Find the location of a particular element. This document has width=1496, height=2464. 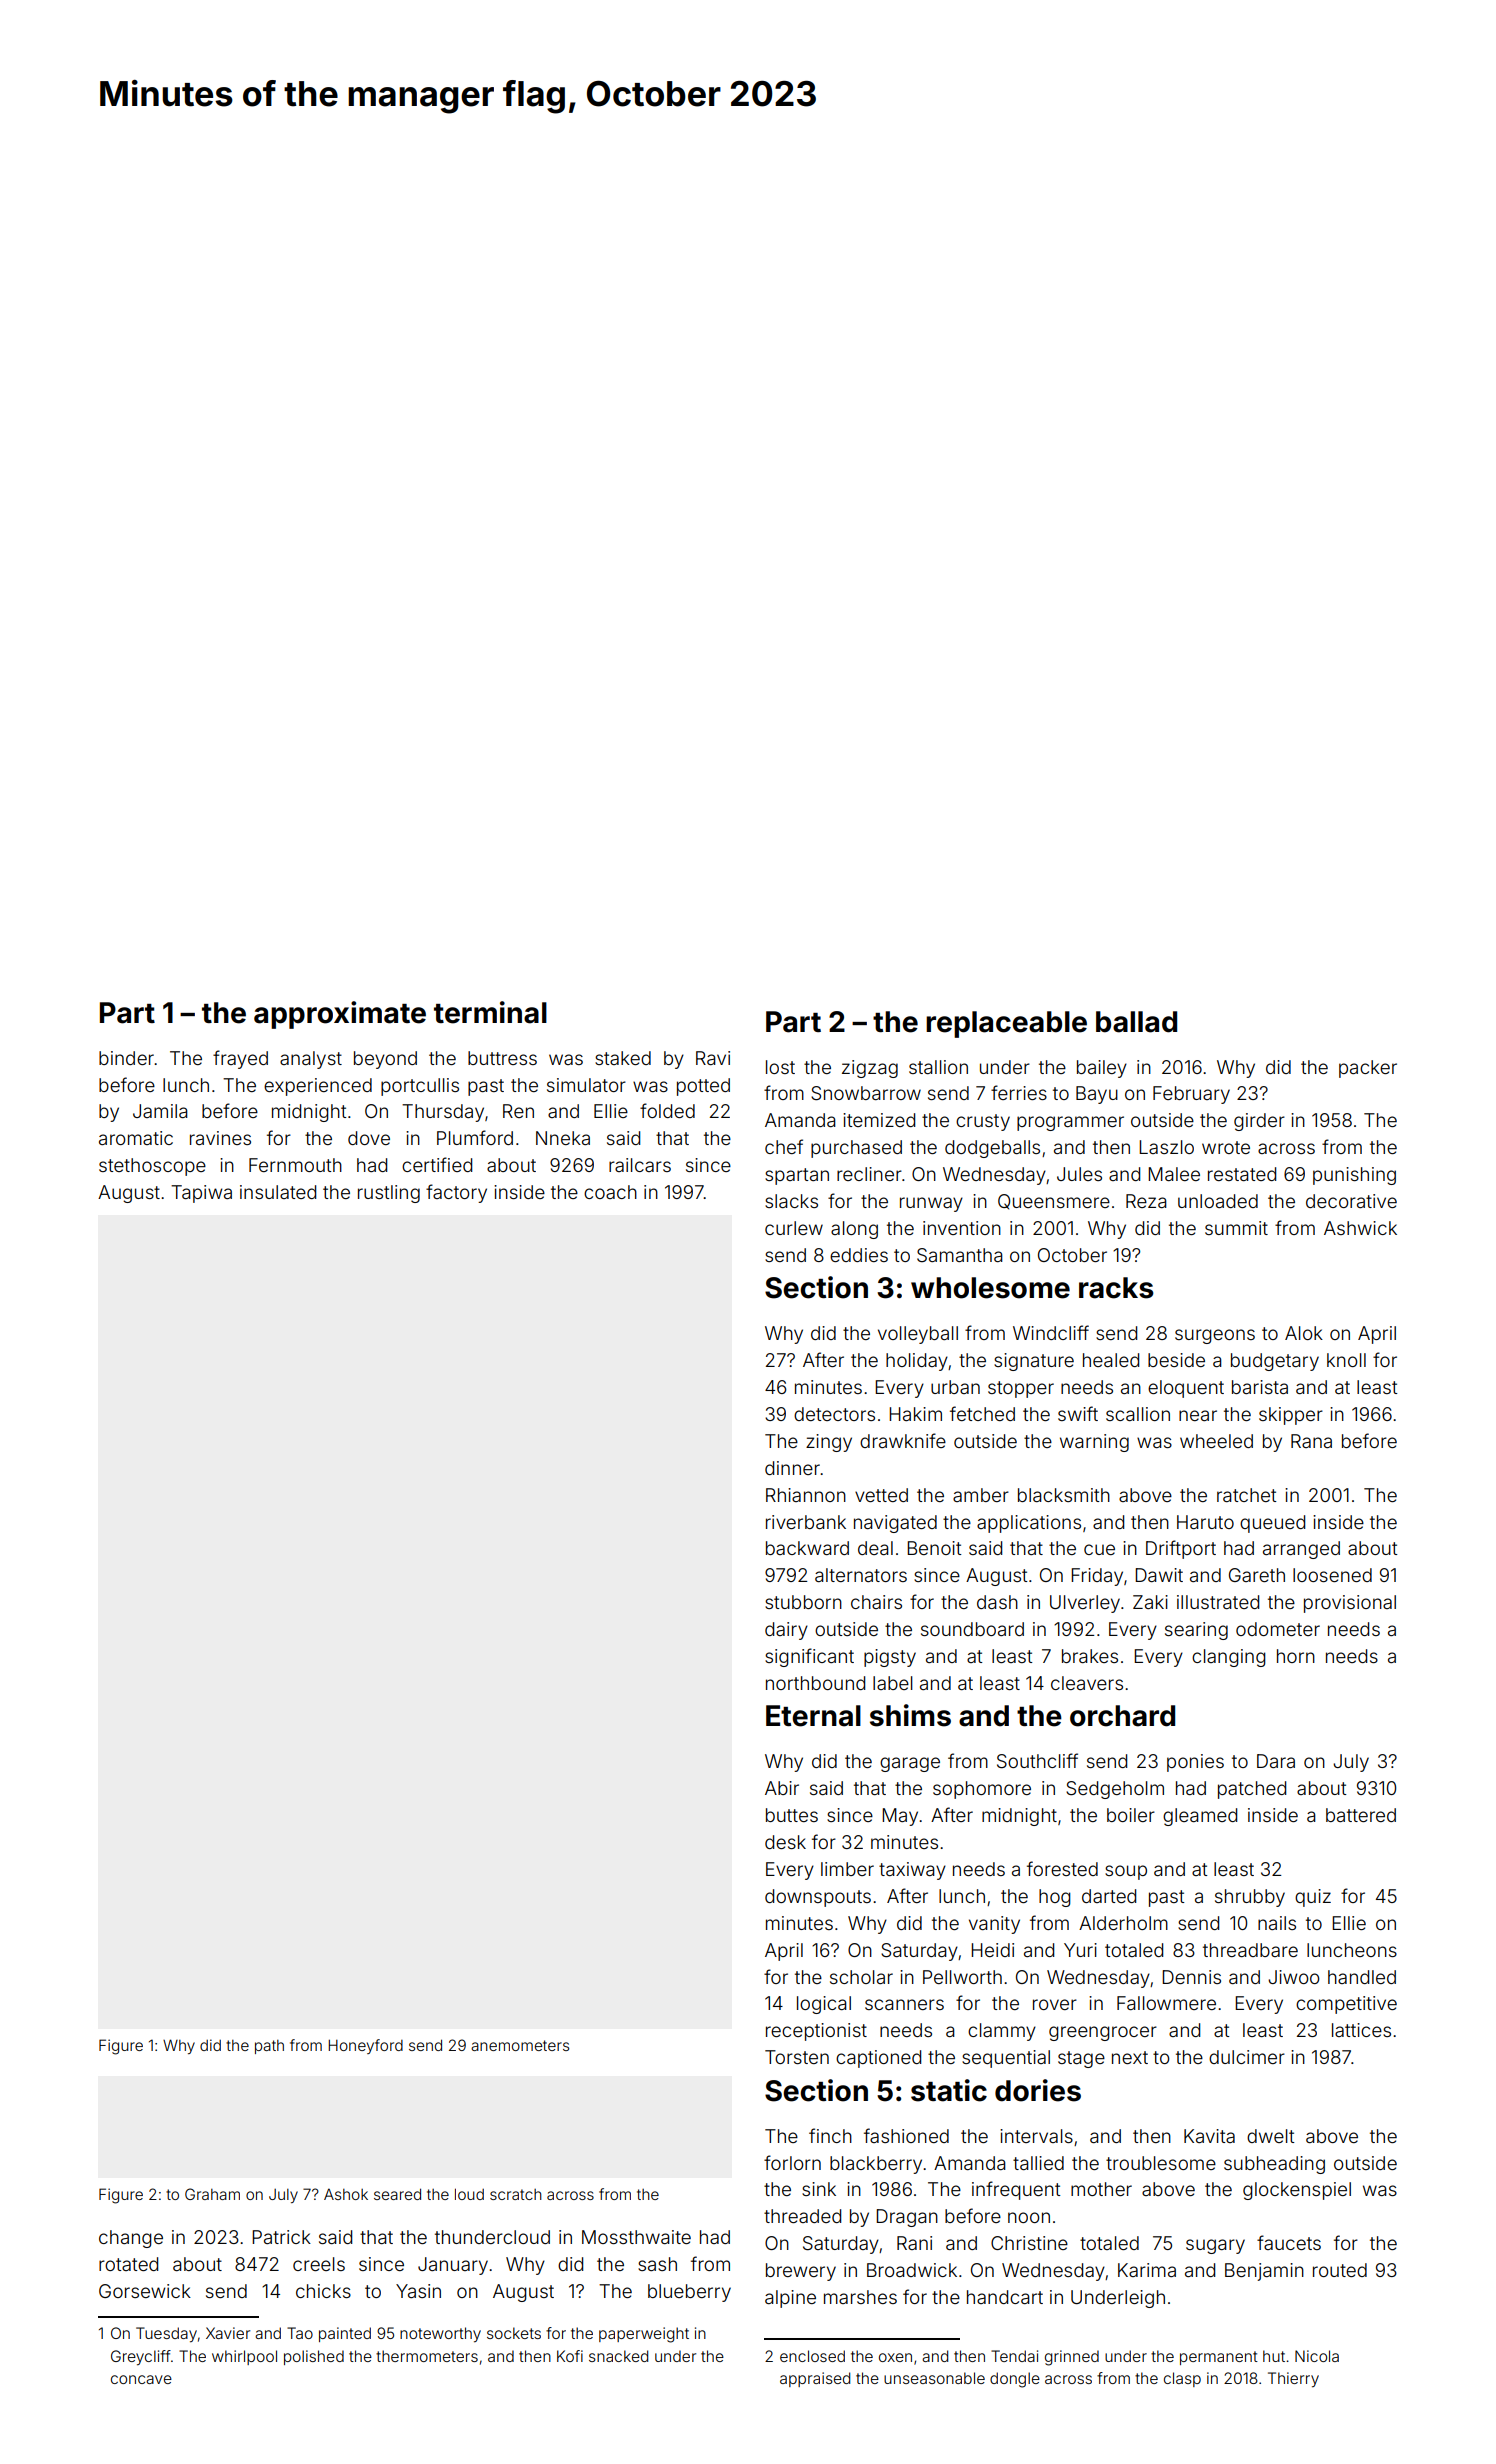

path is located at coordinates (269, 2047).
